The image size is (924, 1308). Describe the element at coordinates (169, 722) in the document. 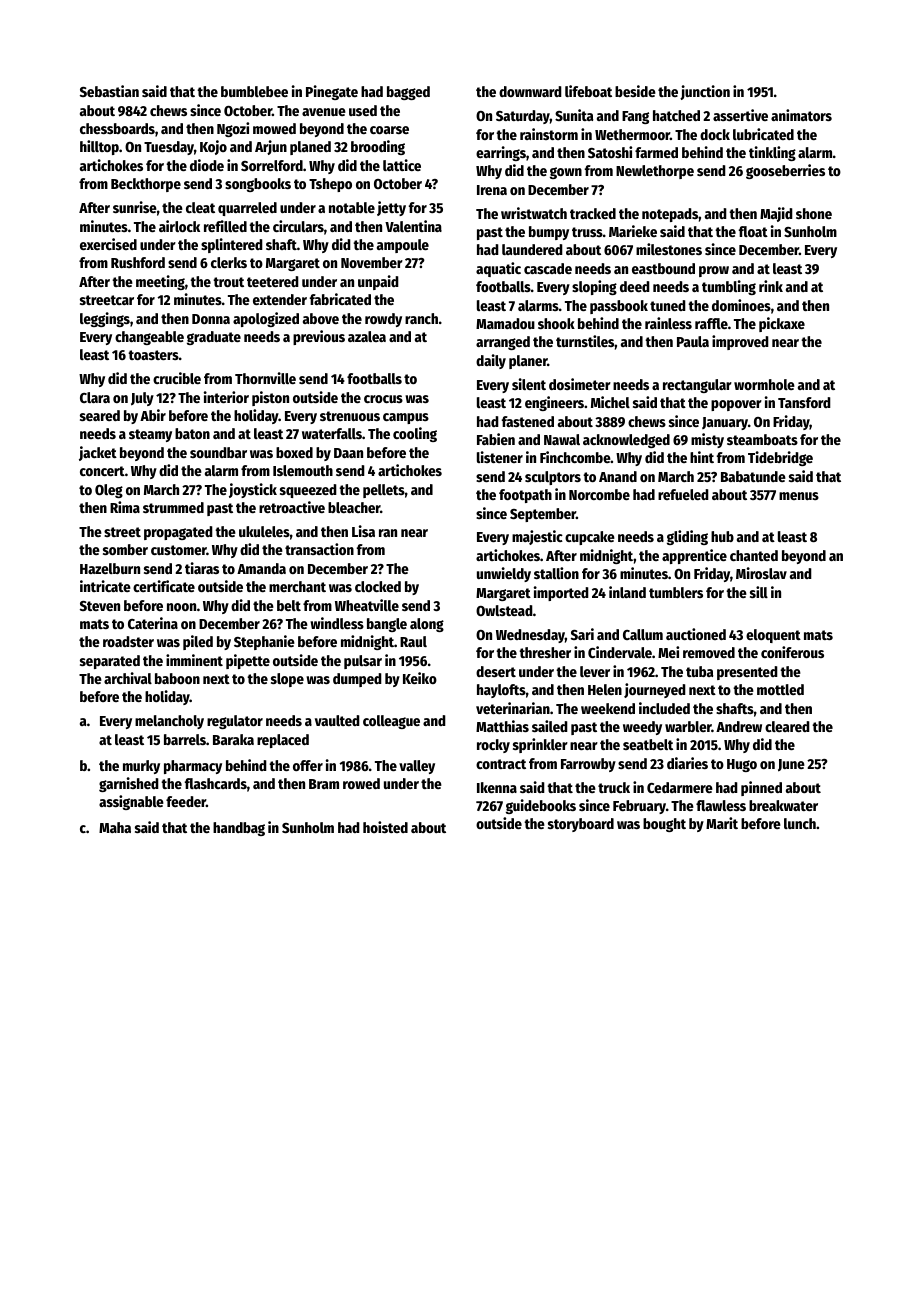

I see `melancholy` at that location.
